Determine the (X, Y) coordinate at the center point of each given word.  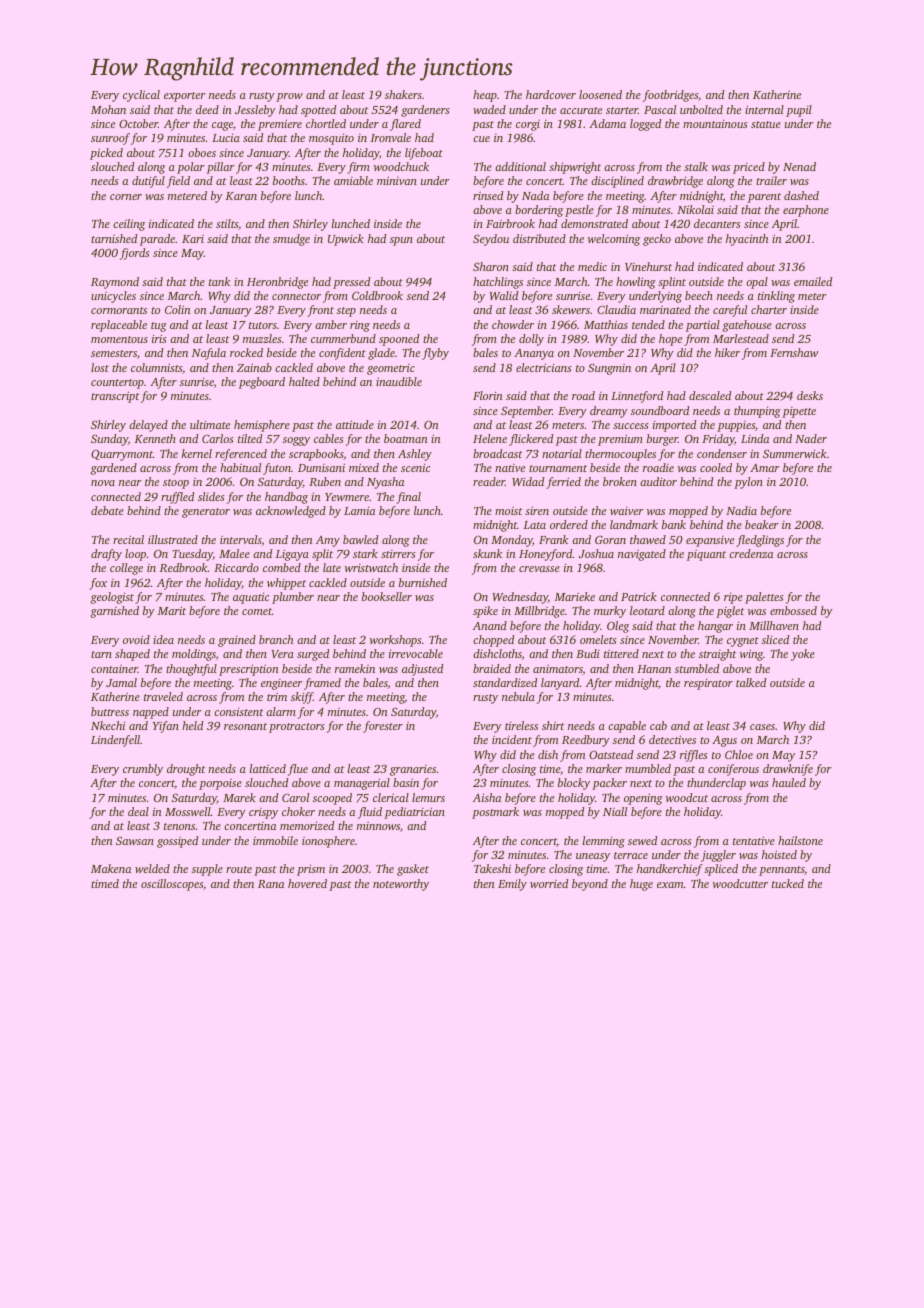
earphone (806, 211)
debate (107, 510)
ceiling (129, 225)
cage (222, 126)
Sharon (491, 266)
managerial (362, 784)
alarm (281, 711)
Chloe (739, 754)
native (510, 468)
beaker (762, 524)
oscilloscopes (172, 885)
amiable (353, 180)
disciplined (617, 182)
